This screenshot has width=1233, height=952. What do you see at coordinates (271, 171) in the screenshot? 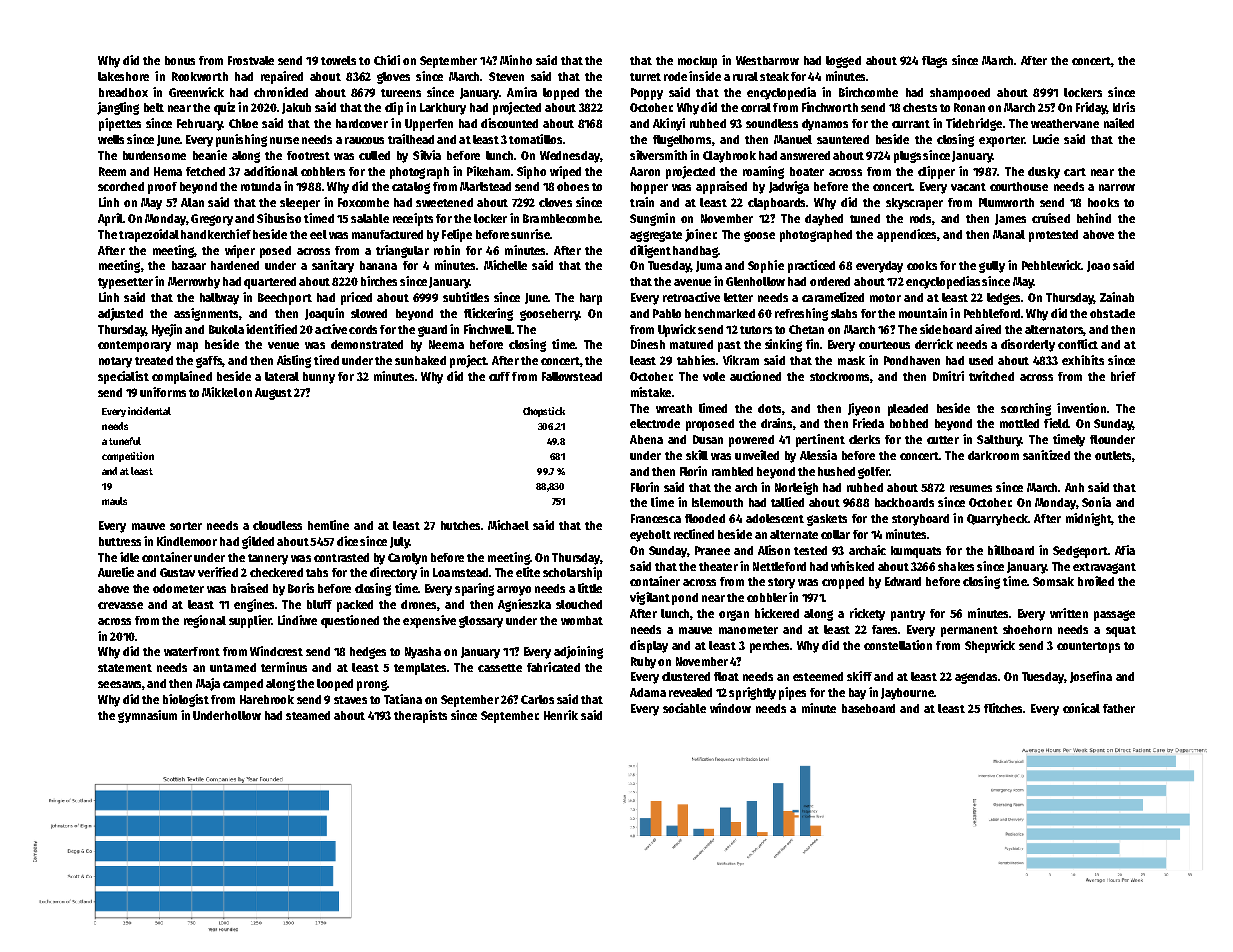
I see `additional` at bounding box center [271, 171].
